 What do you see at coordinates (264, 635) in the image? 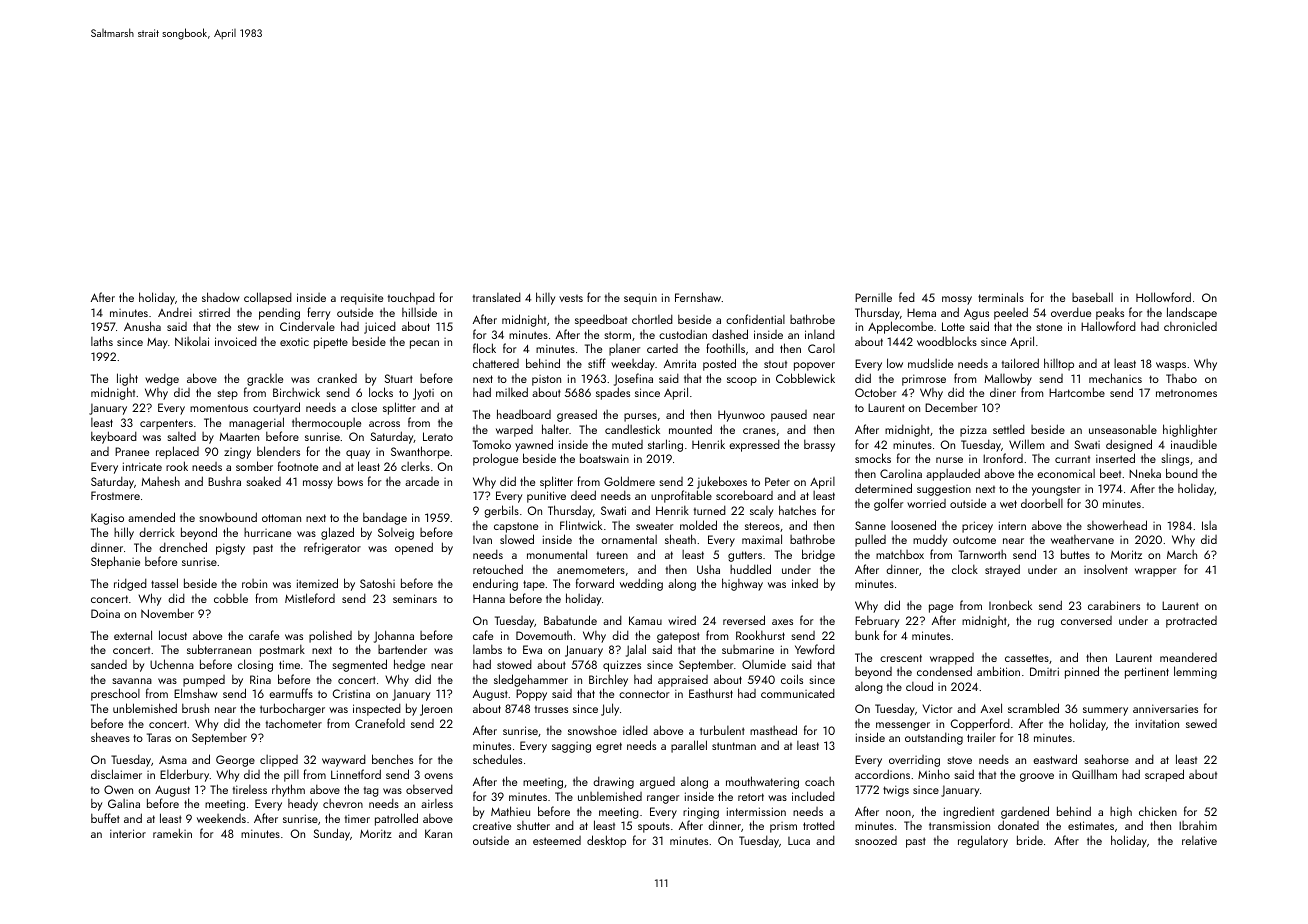
I see `carafe` at bounding box center [264, 635].
